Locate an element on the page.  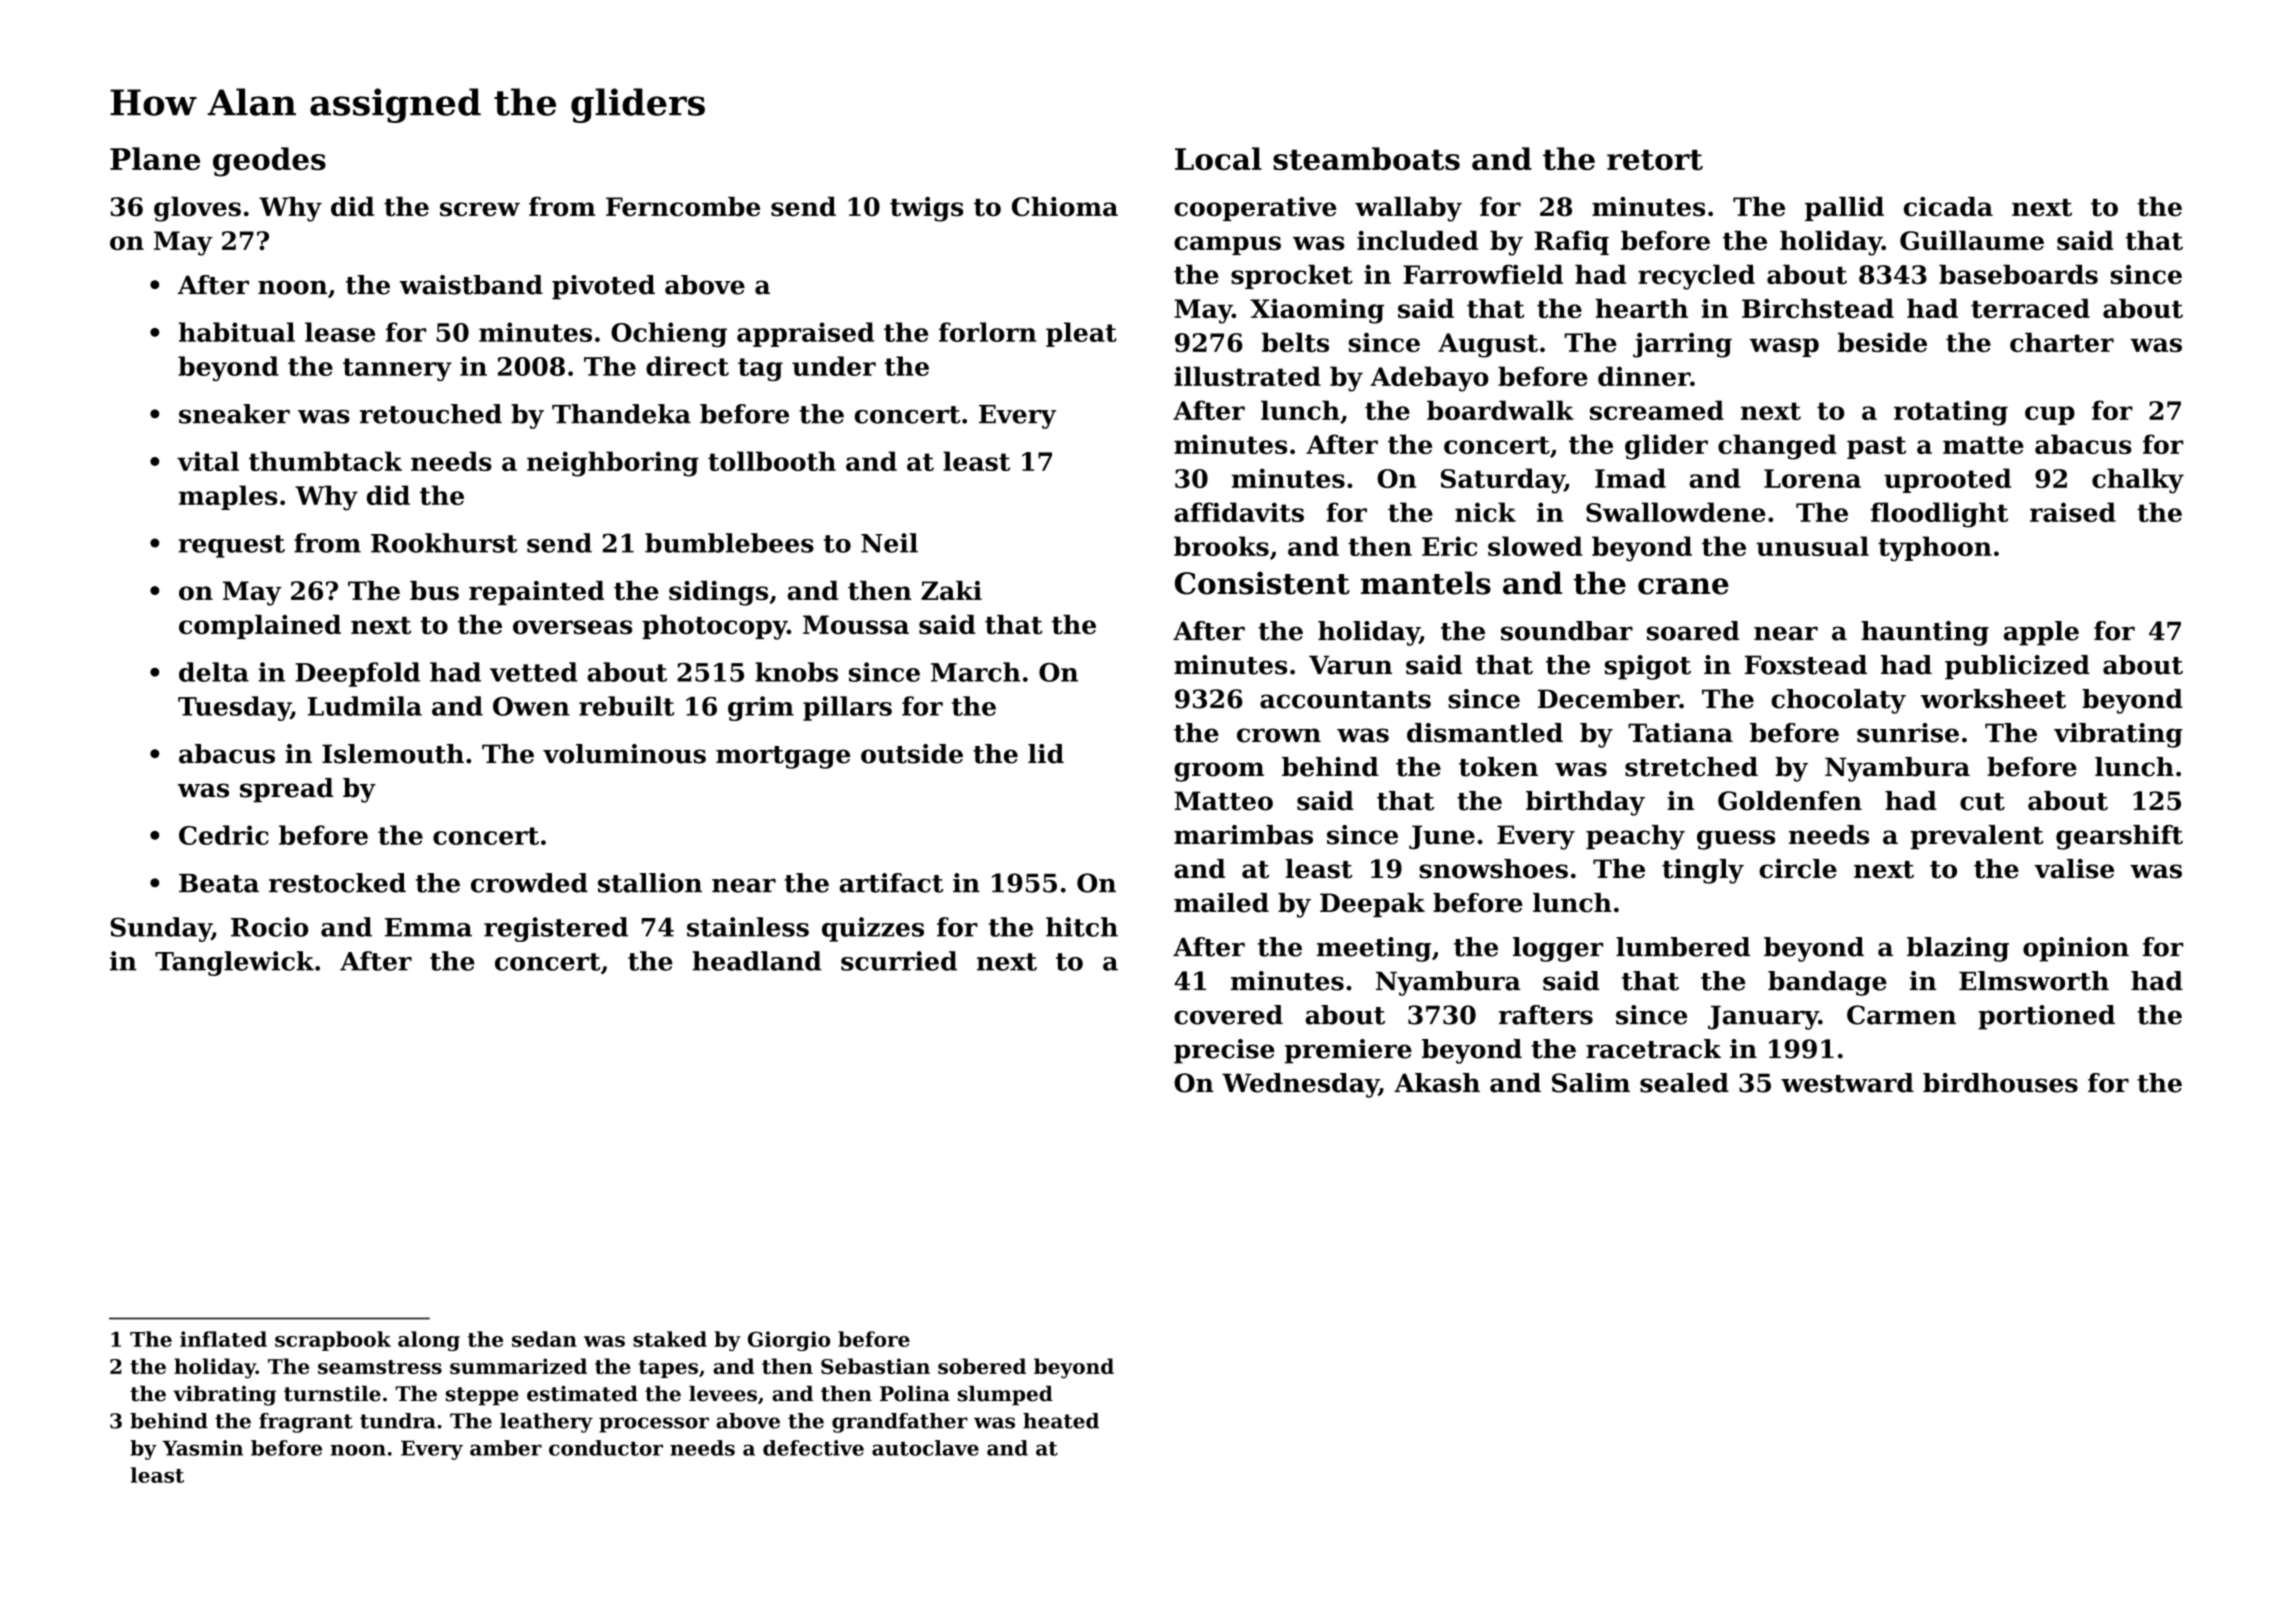
pallid is located at coordinates (1844, 209).
